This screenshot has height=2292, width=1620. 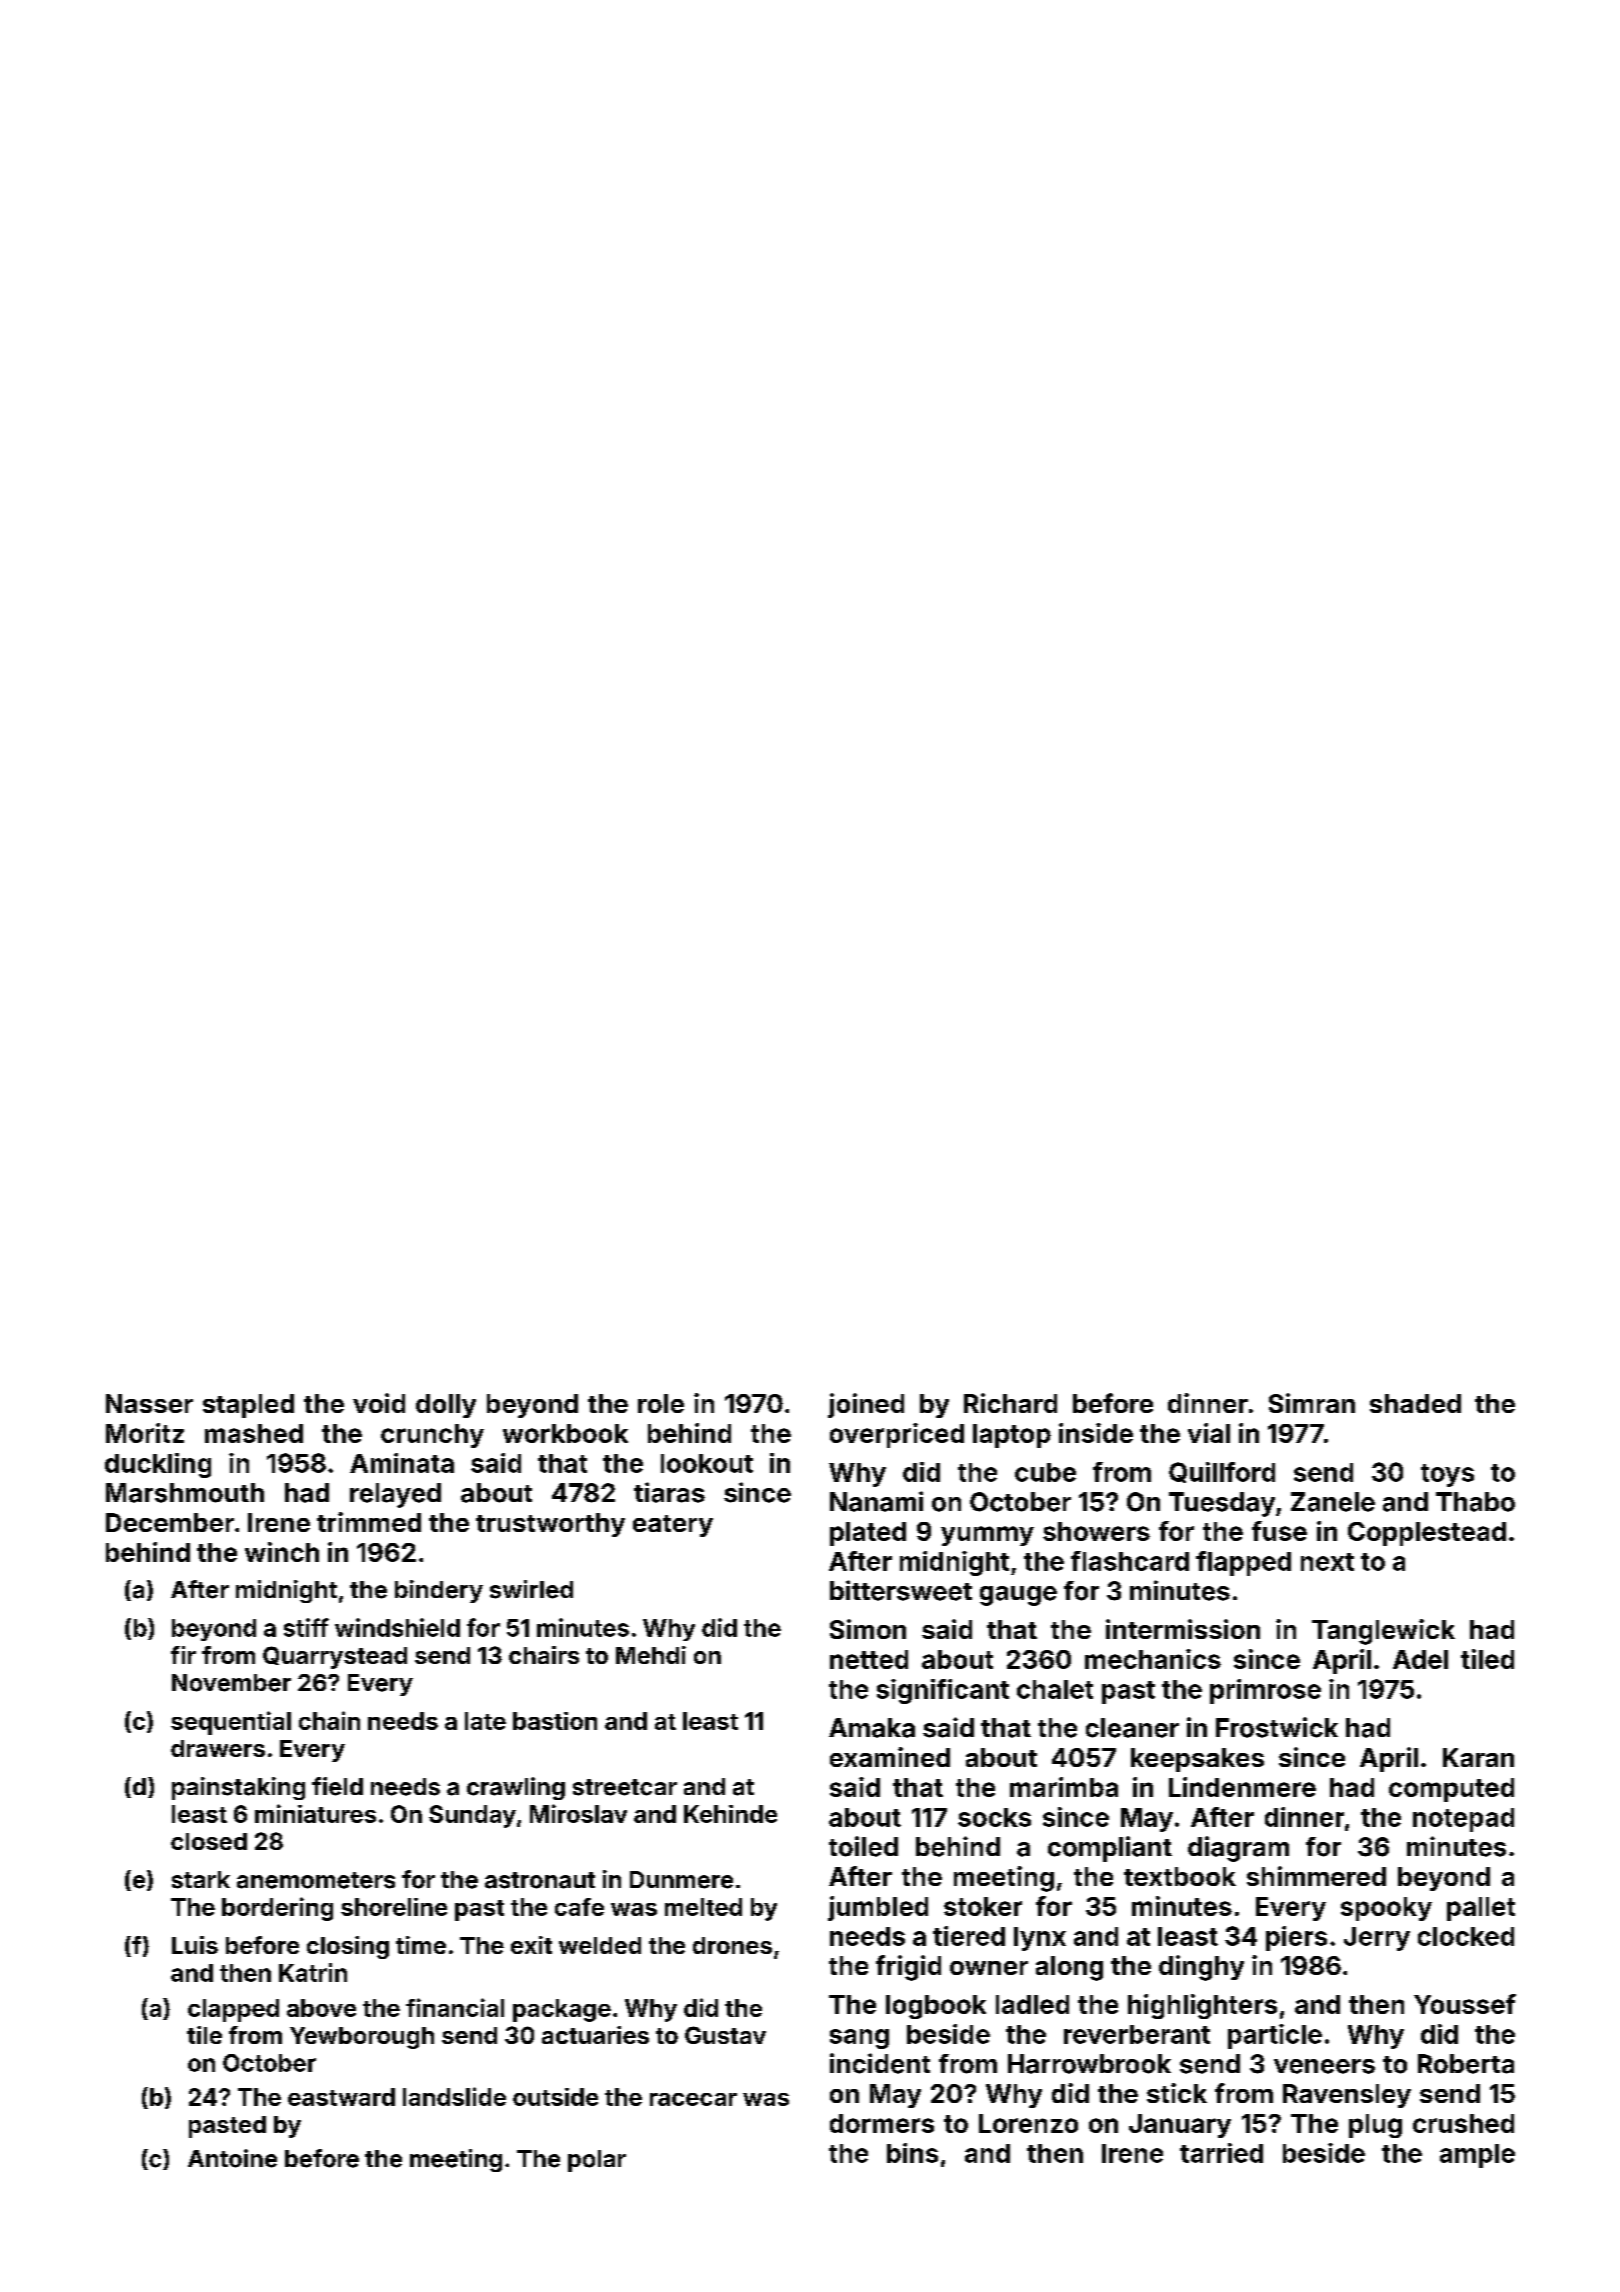 What do you see at coordinates (1221, 2153) in the screenshot?
I see `tarried` at bounding box center [1221, 2153].
